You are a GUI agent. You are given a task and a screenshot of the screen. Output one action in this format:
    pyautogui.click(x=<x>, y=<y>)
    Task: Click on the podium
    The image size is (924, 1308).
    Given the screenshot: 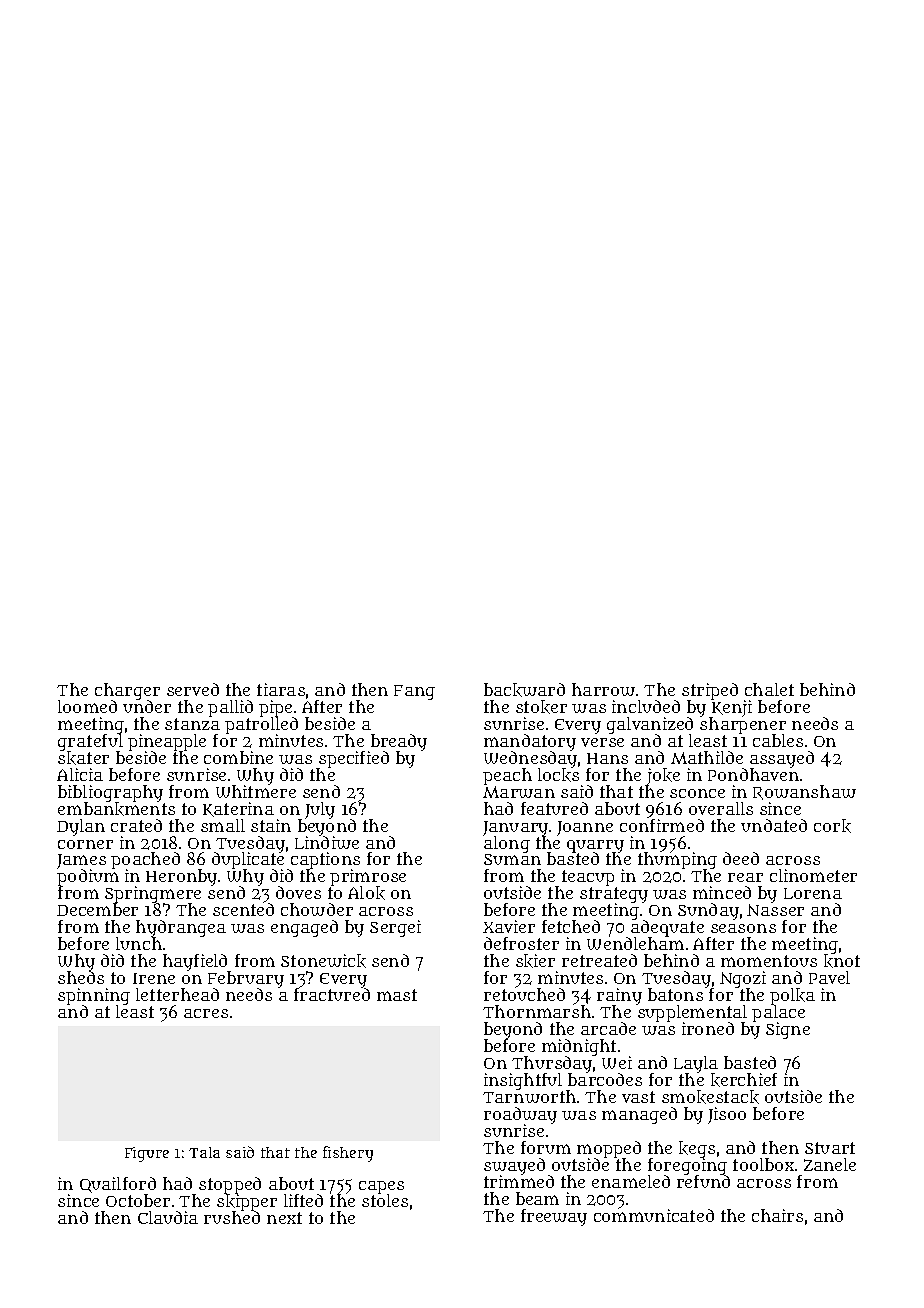 What is the action you would take?
    pyautogui.click(x=88, y=878)
